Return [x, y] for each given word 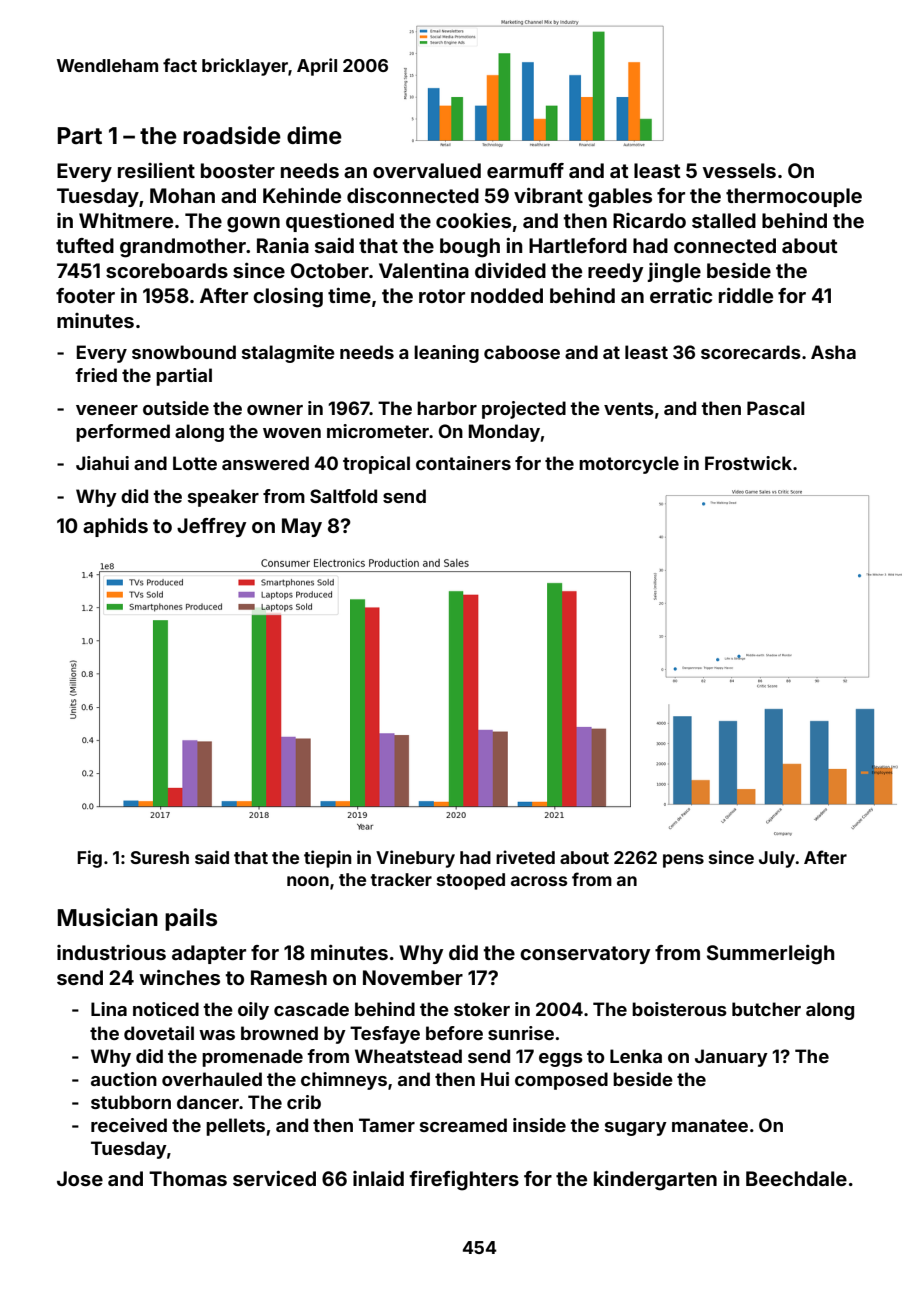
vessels [739, 170]
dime [314, 135]
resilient [156, 170]
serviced [274, 1178]
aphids [115, 527]
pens [683, 861]
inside [539, 1125]
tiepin [327, 859]
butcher [766, 1009]
